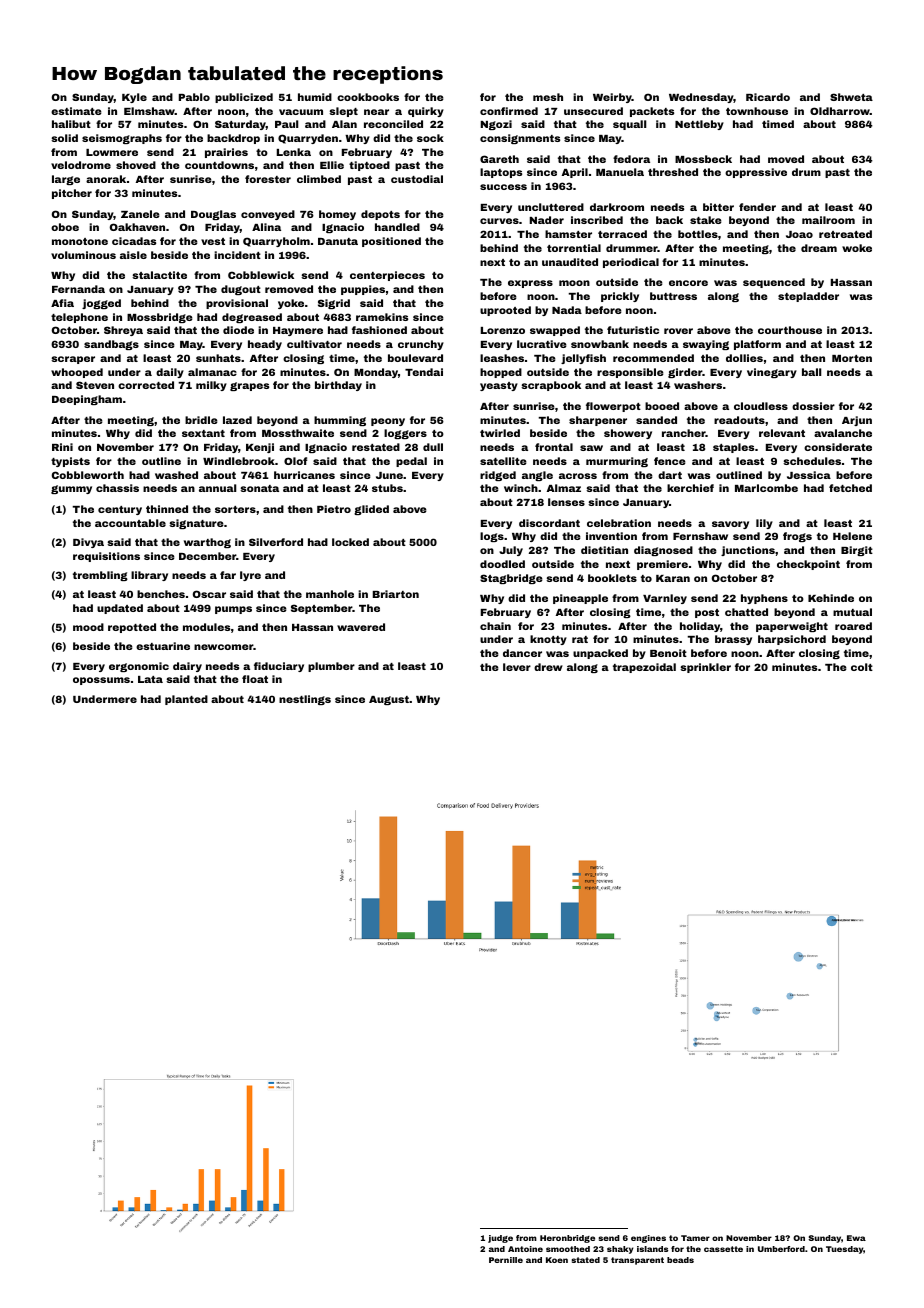 This document has width=924, height=1308. What do you see at coordinates (851, 97) in the document?
I see `Shweta` at bounding box center [851, 97].
